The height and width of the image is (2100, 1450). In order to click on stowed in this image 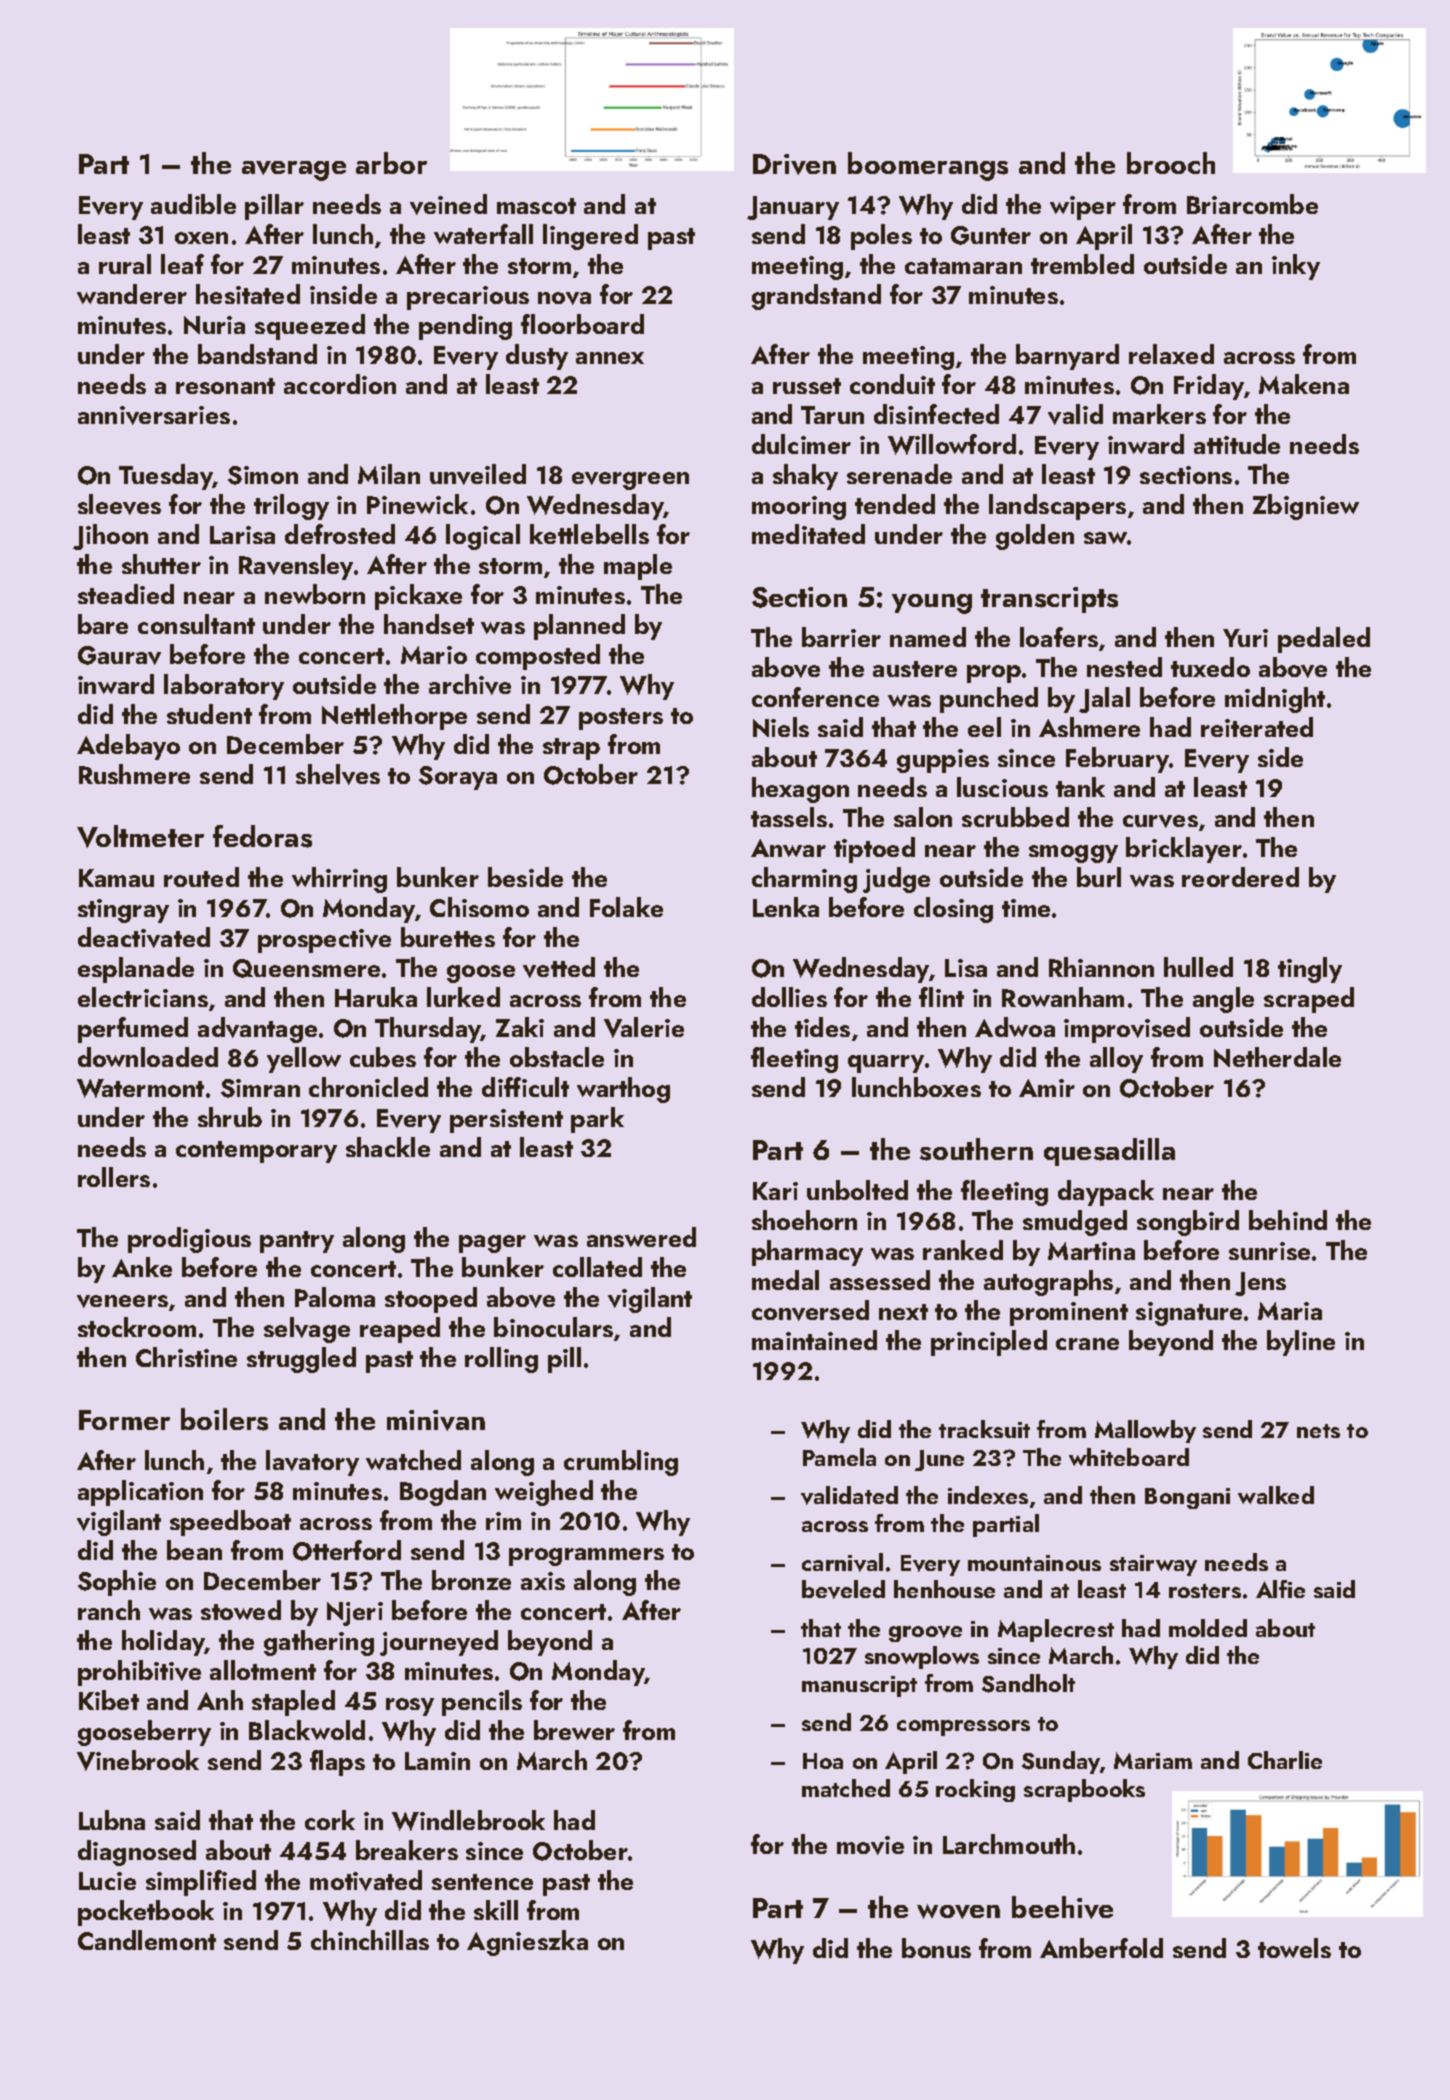, I will do `click(241, 1610)`.
